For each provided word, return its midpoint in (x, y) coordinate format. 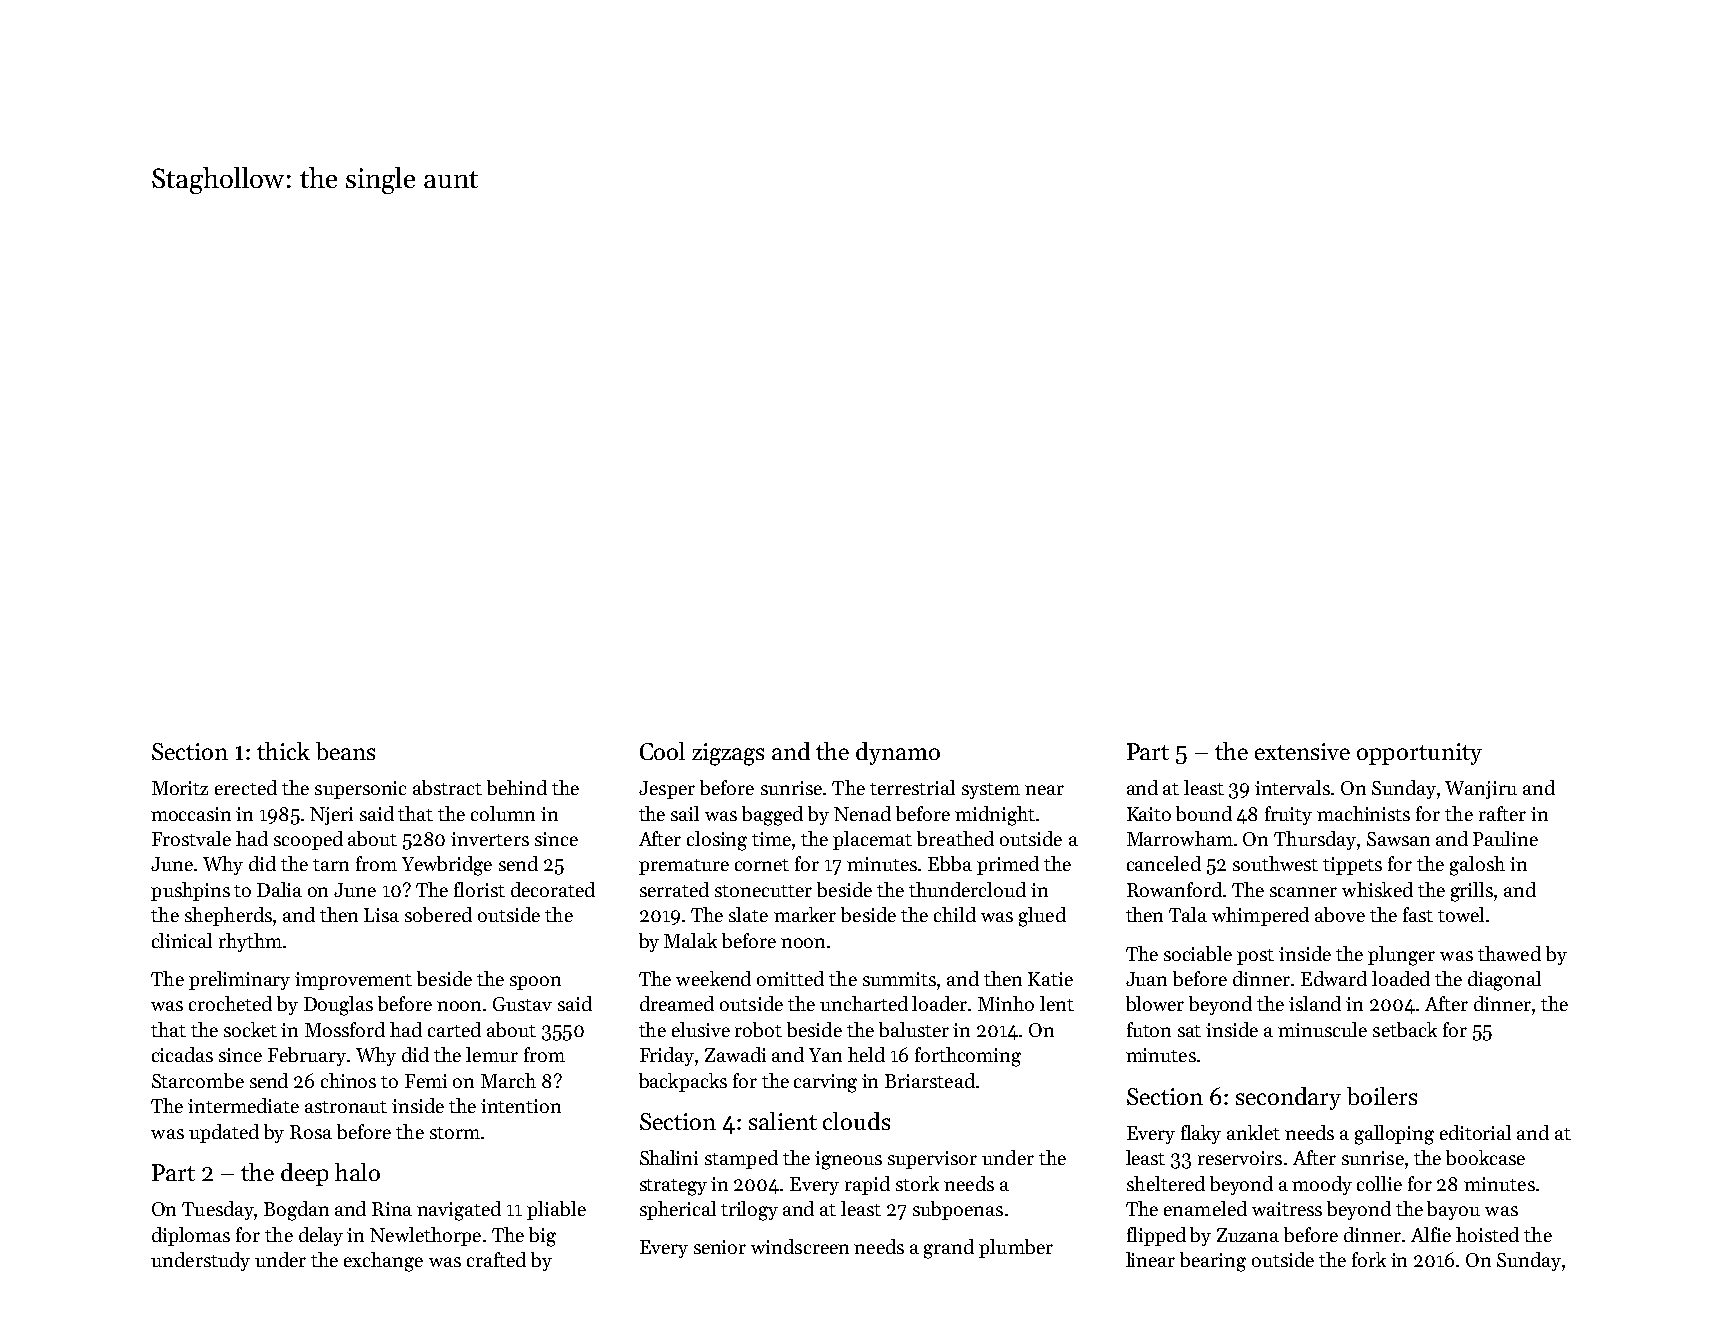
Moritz (180, 788)
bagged (772, 816)
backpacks (683, 1082)
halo (357, 1172)
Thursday (1315, 840)
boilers (1382, 1096)
